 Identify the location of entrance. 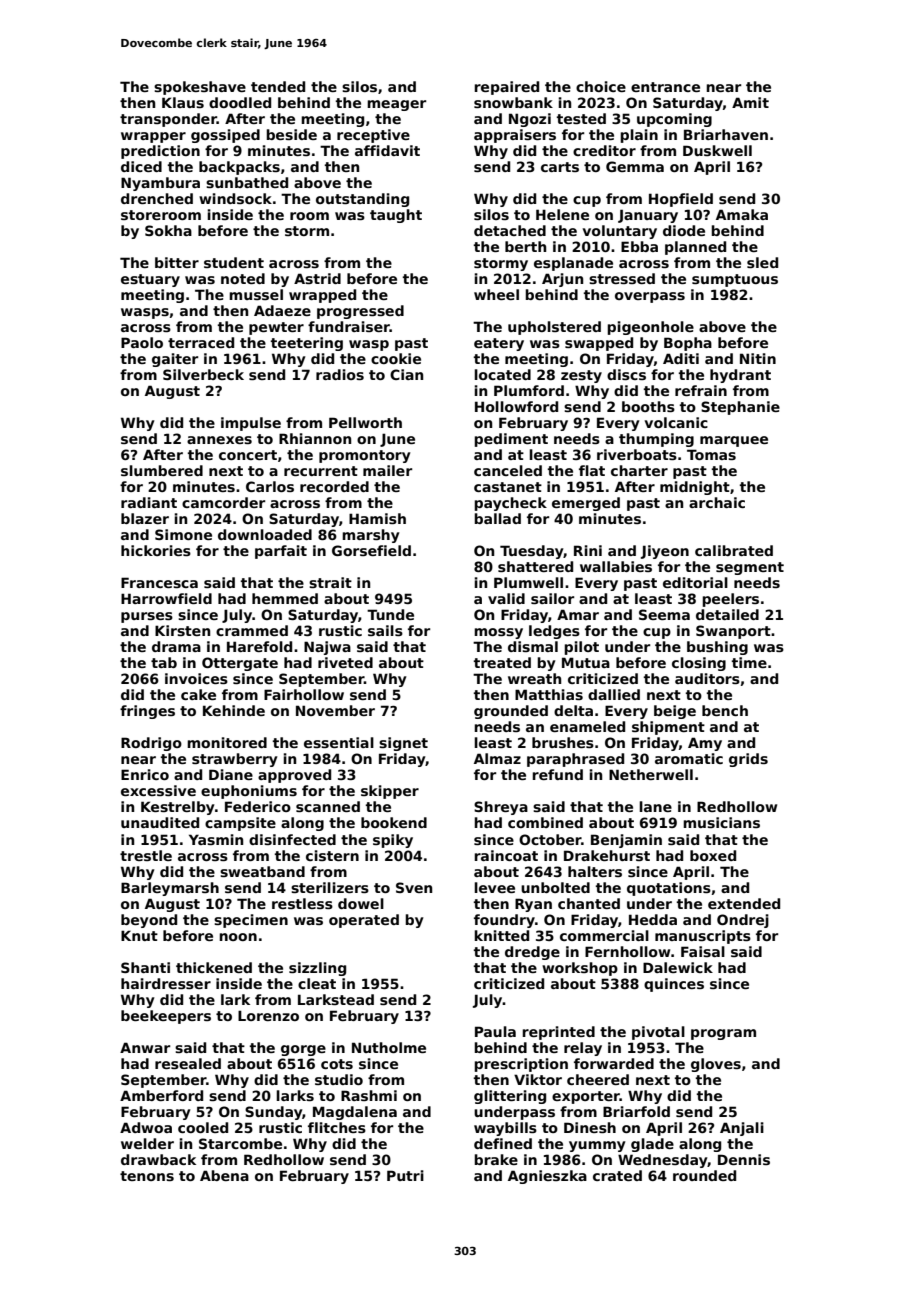
(665, 87).
